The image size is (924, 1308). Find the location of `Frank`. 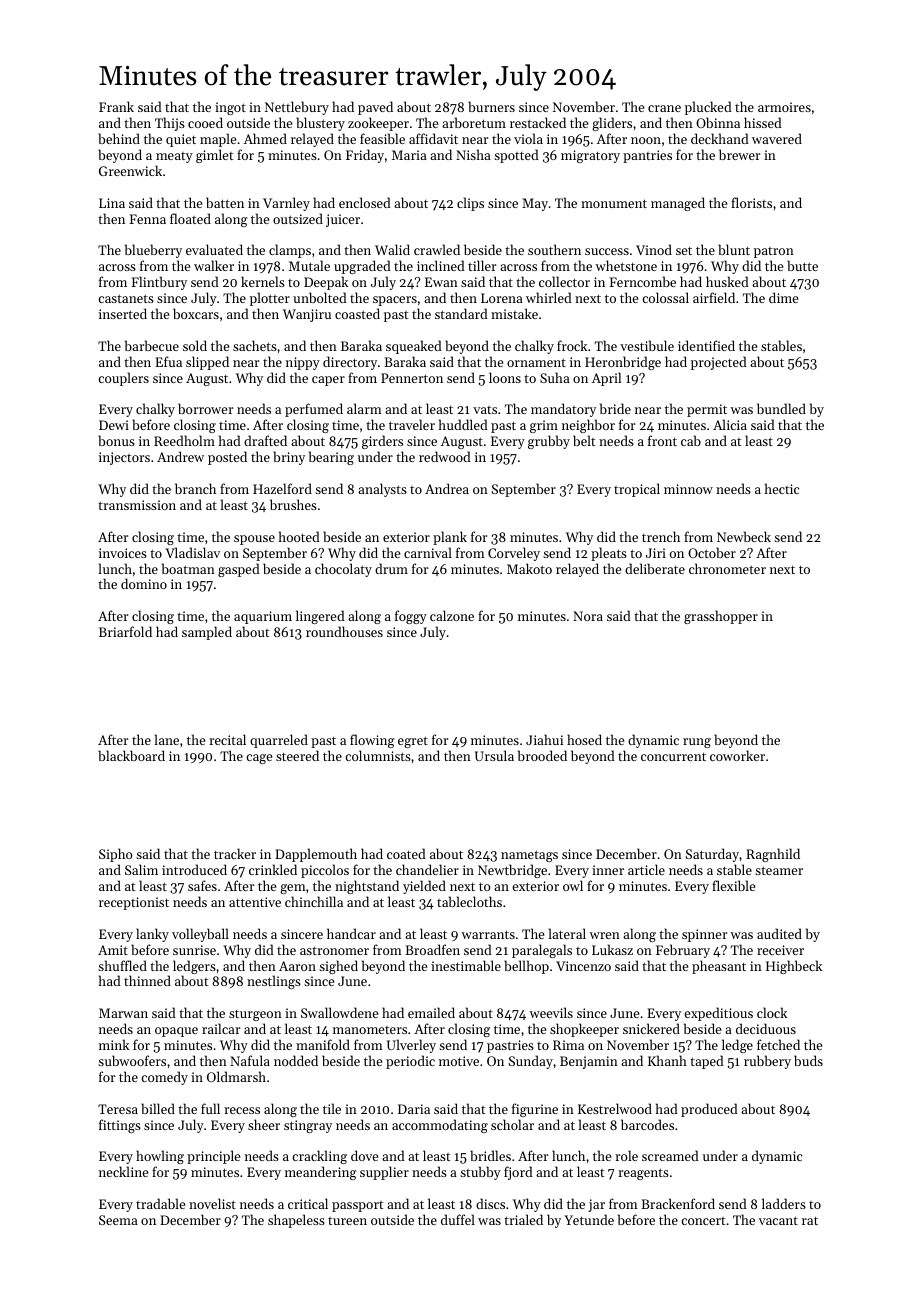

Frank is located at coordinates (116, 106).
